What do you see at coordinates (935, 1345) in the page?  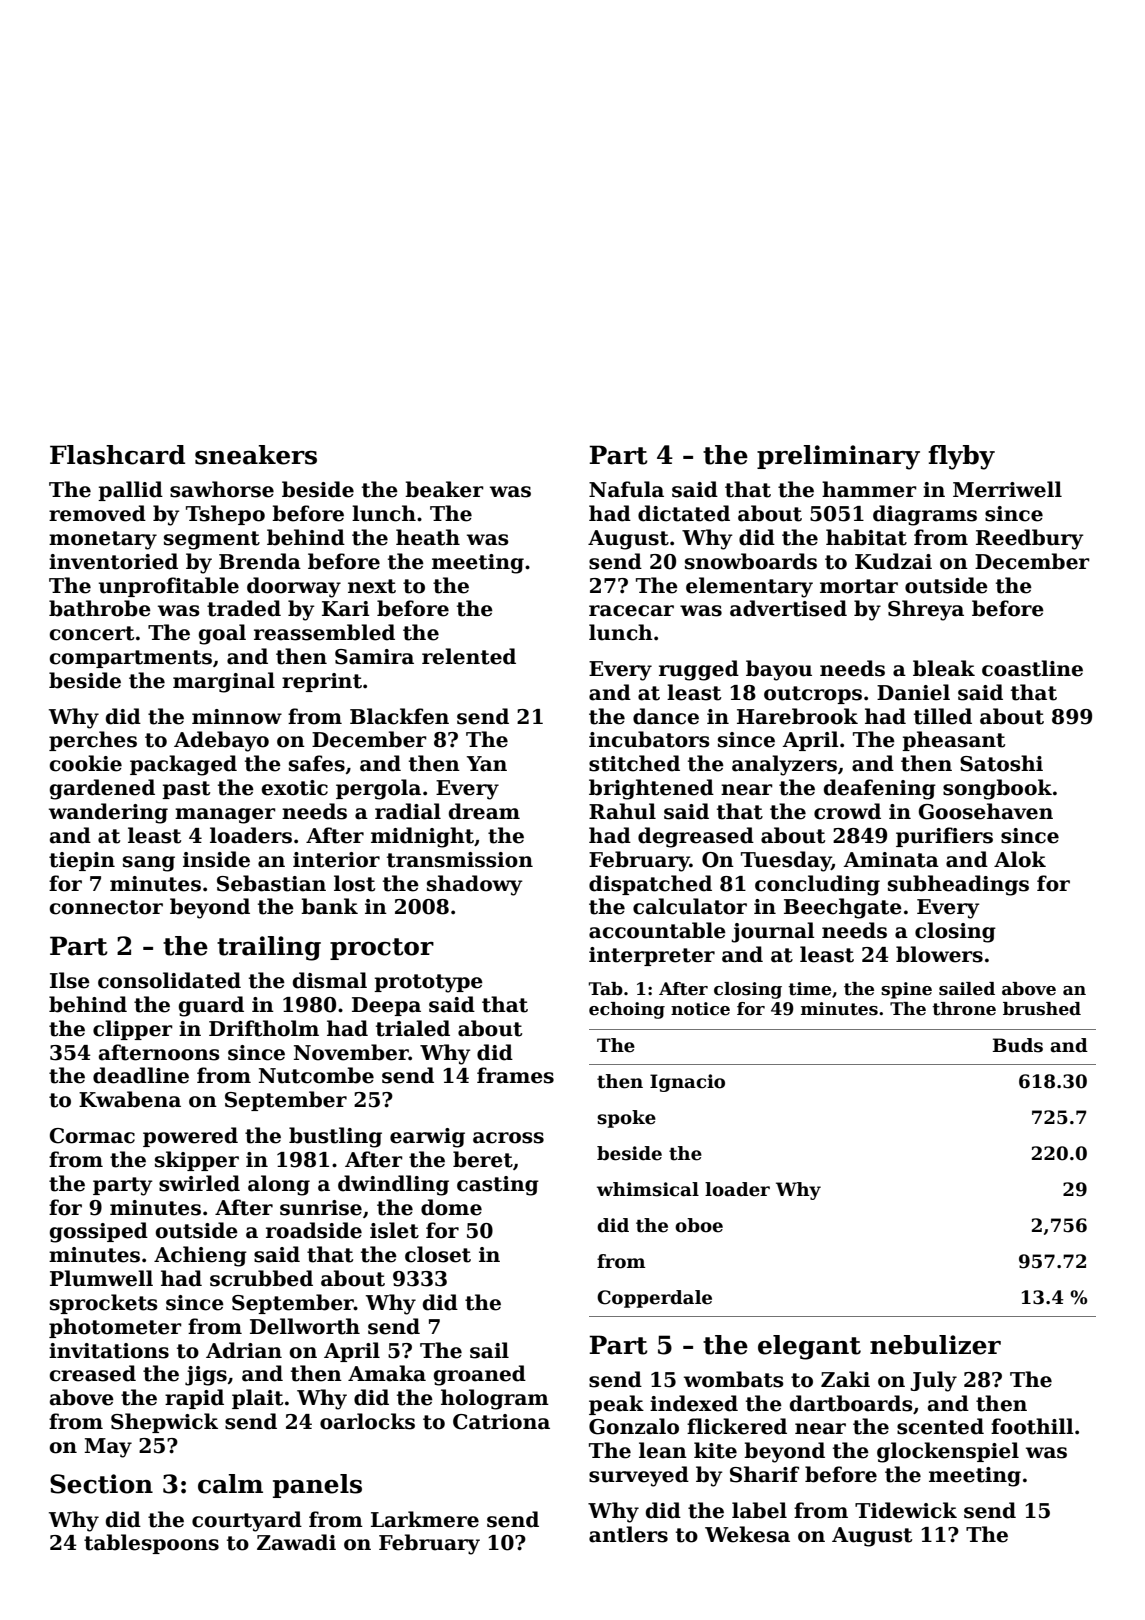 I see `nebulizer` at bounding box center [935, 1345].
